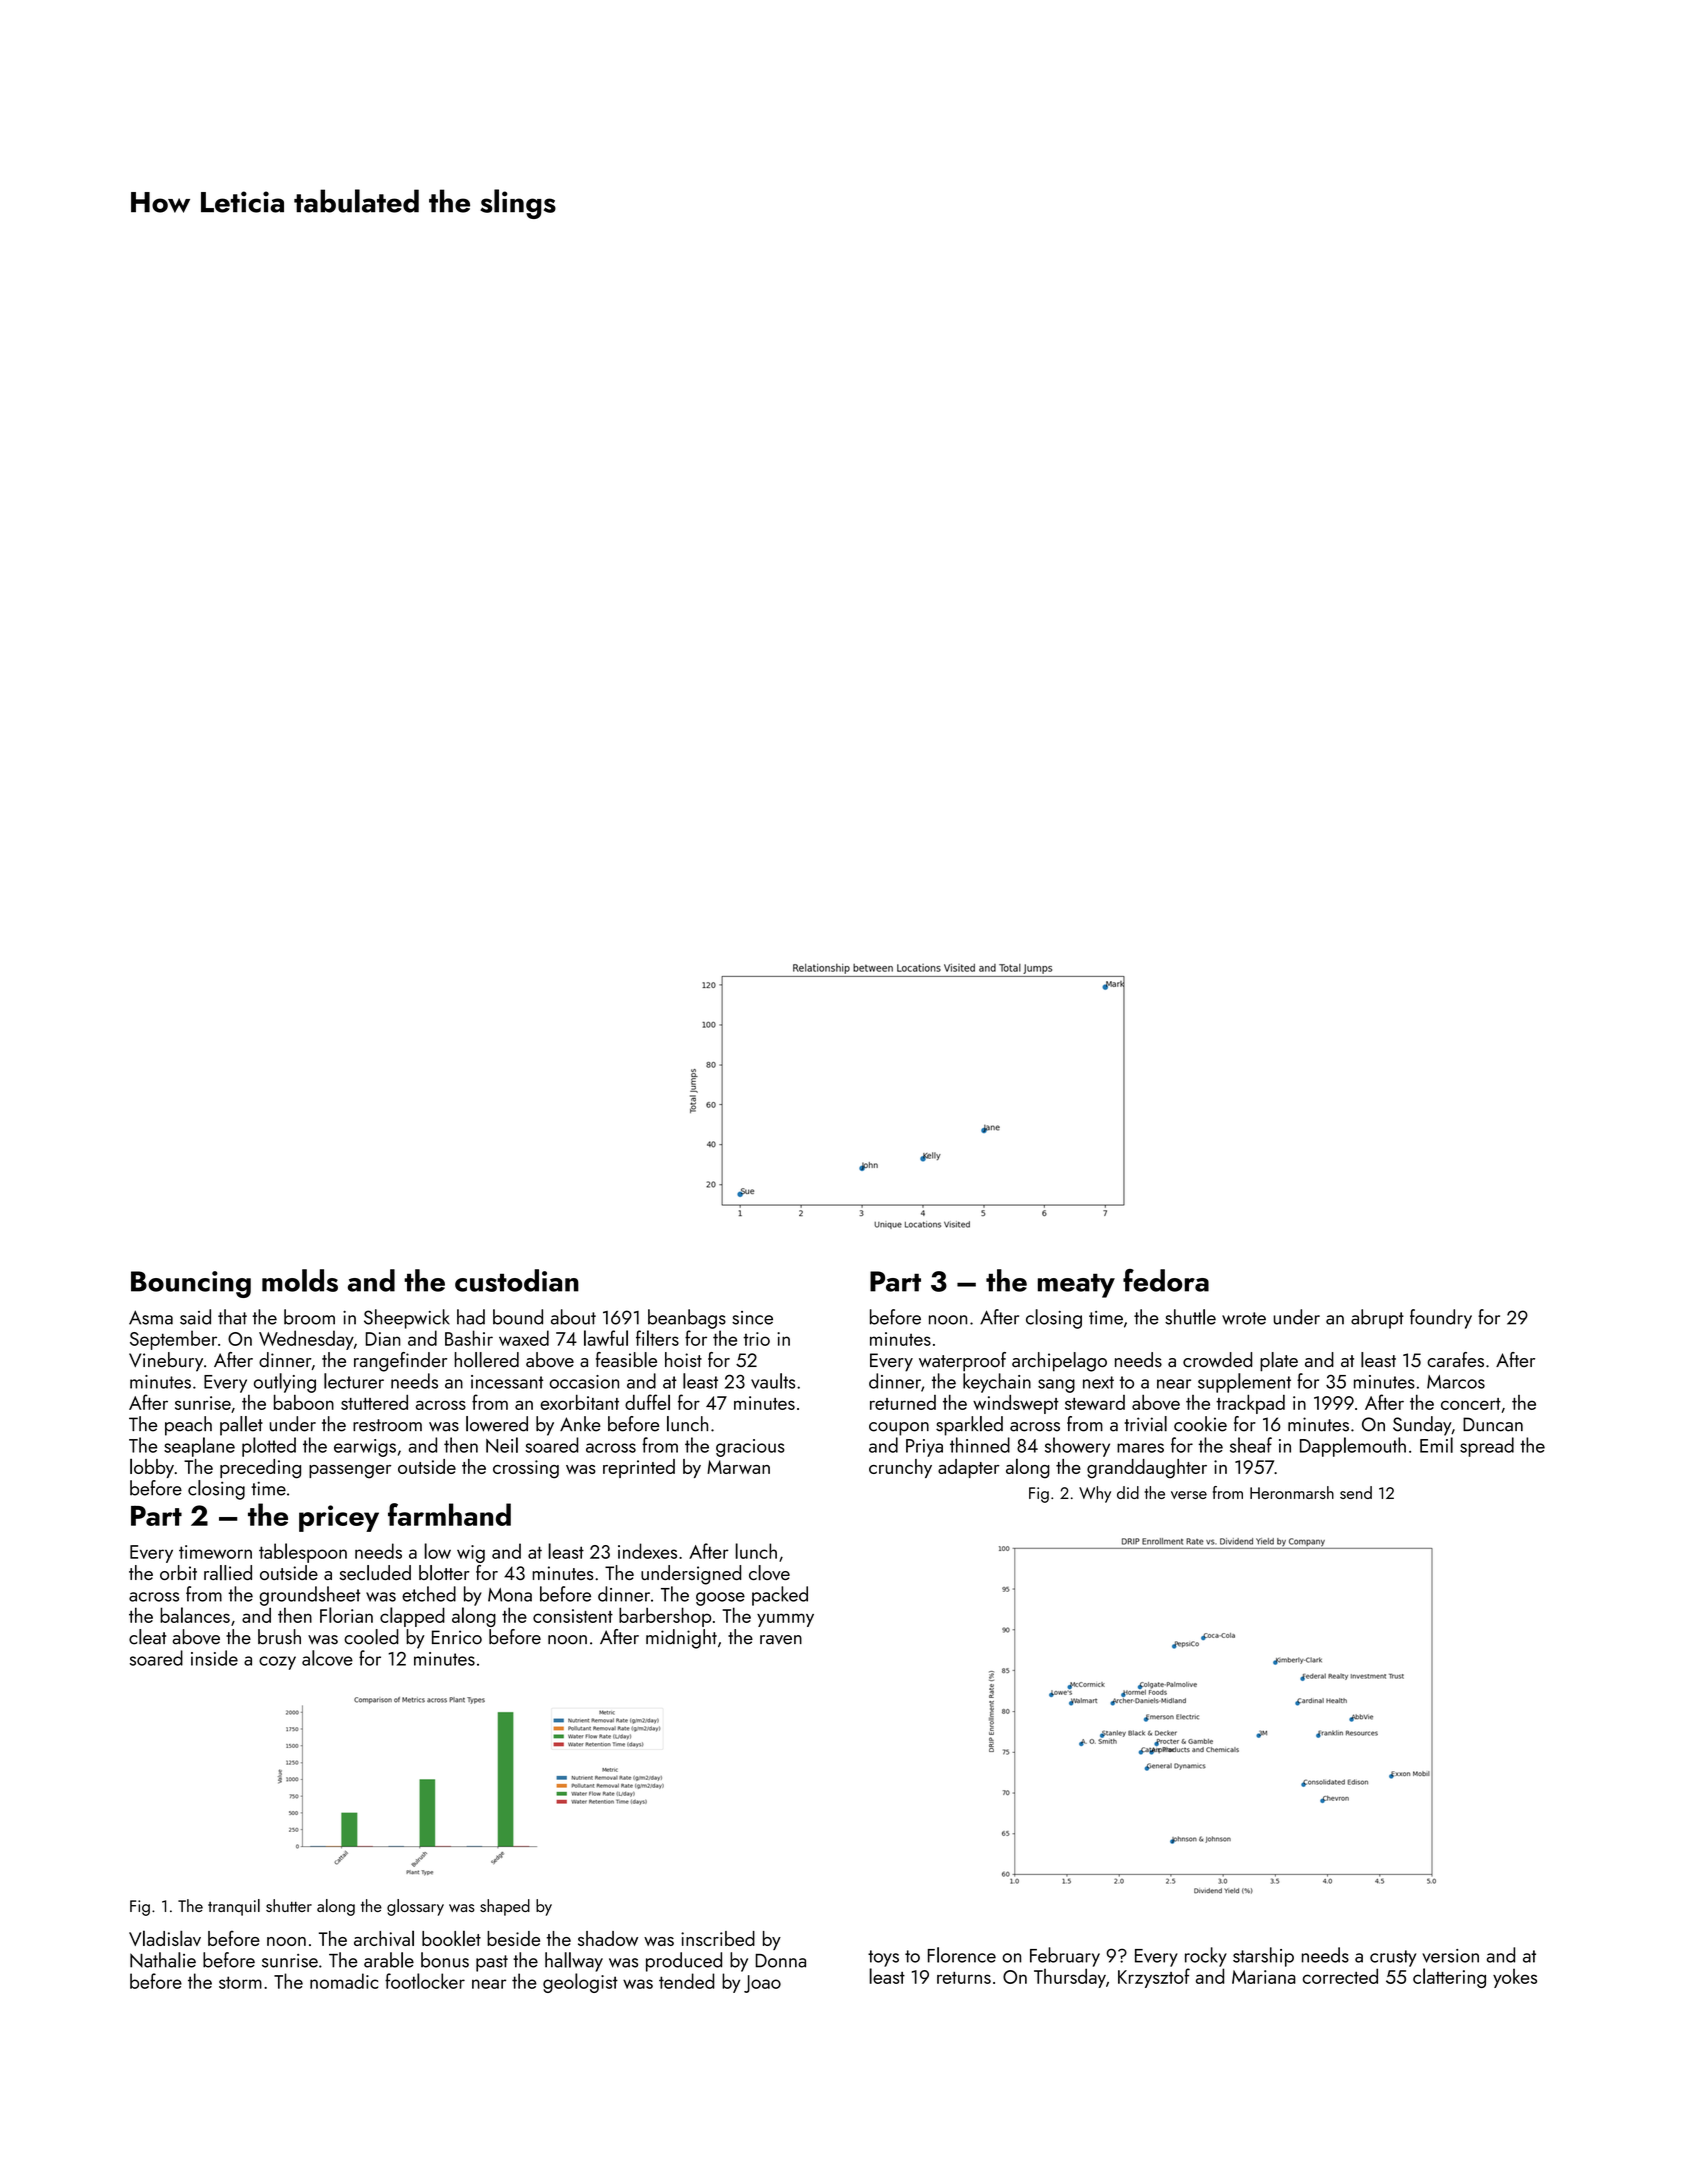 Image resolution: width=1683 pixels, height=2178 pixels. Describe the element at coordinates (407, 1319) in the screenshot. I see `Sheepwick` at that location.
